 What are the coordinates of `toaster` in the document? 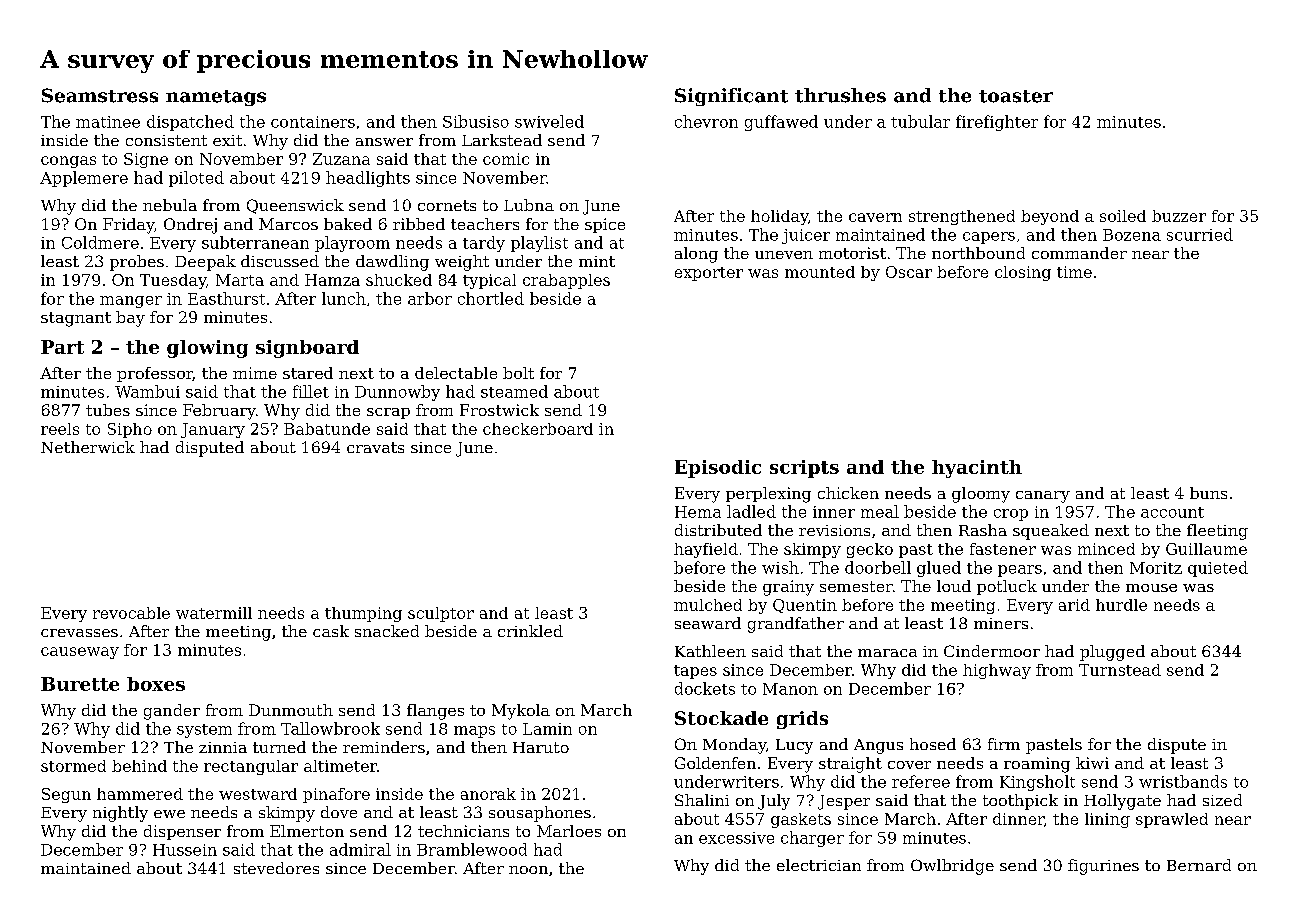 It's located at (1016, 96).
